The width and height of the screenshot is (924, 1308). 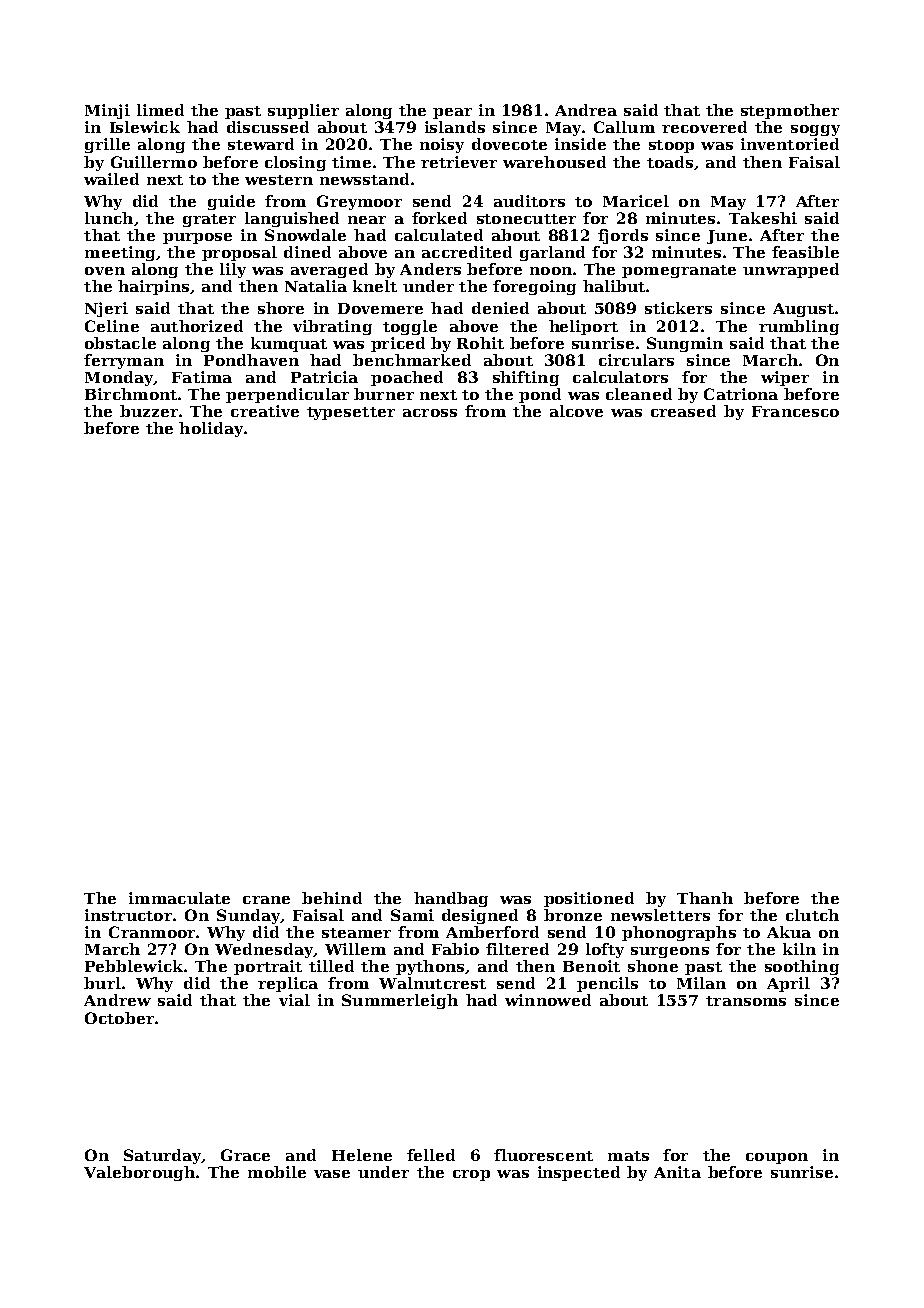 I want to click on clutch, so click(x=812, y=915).
